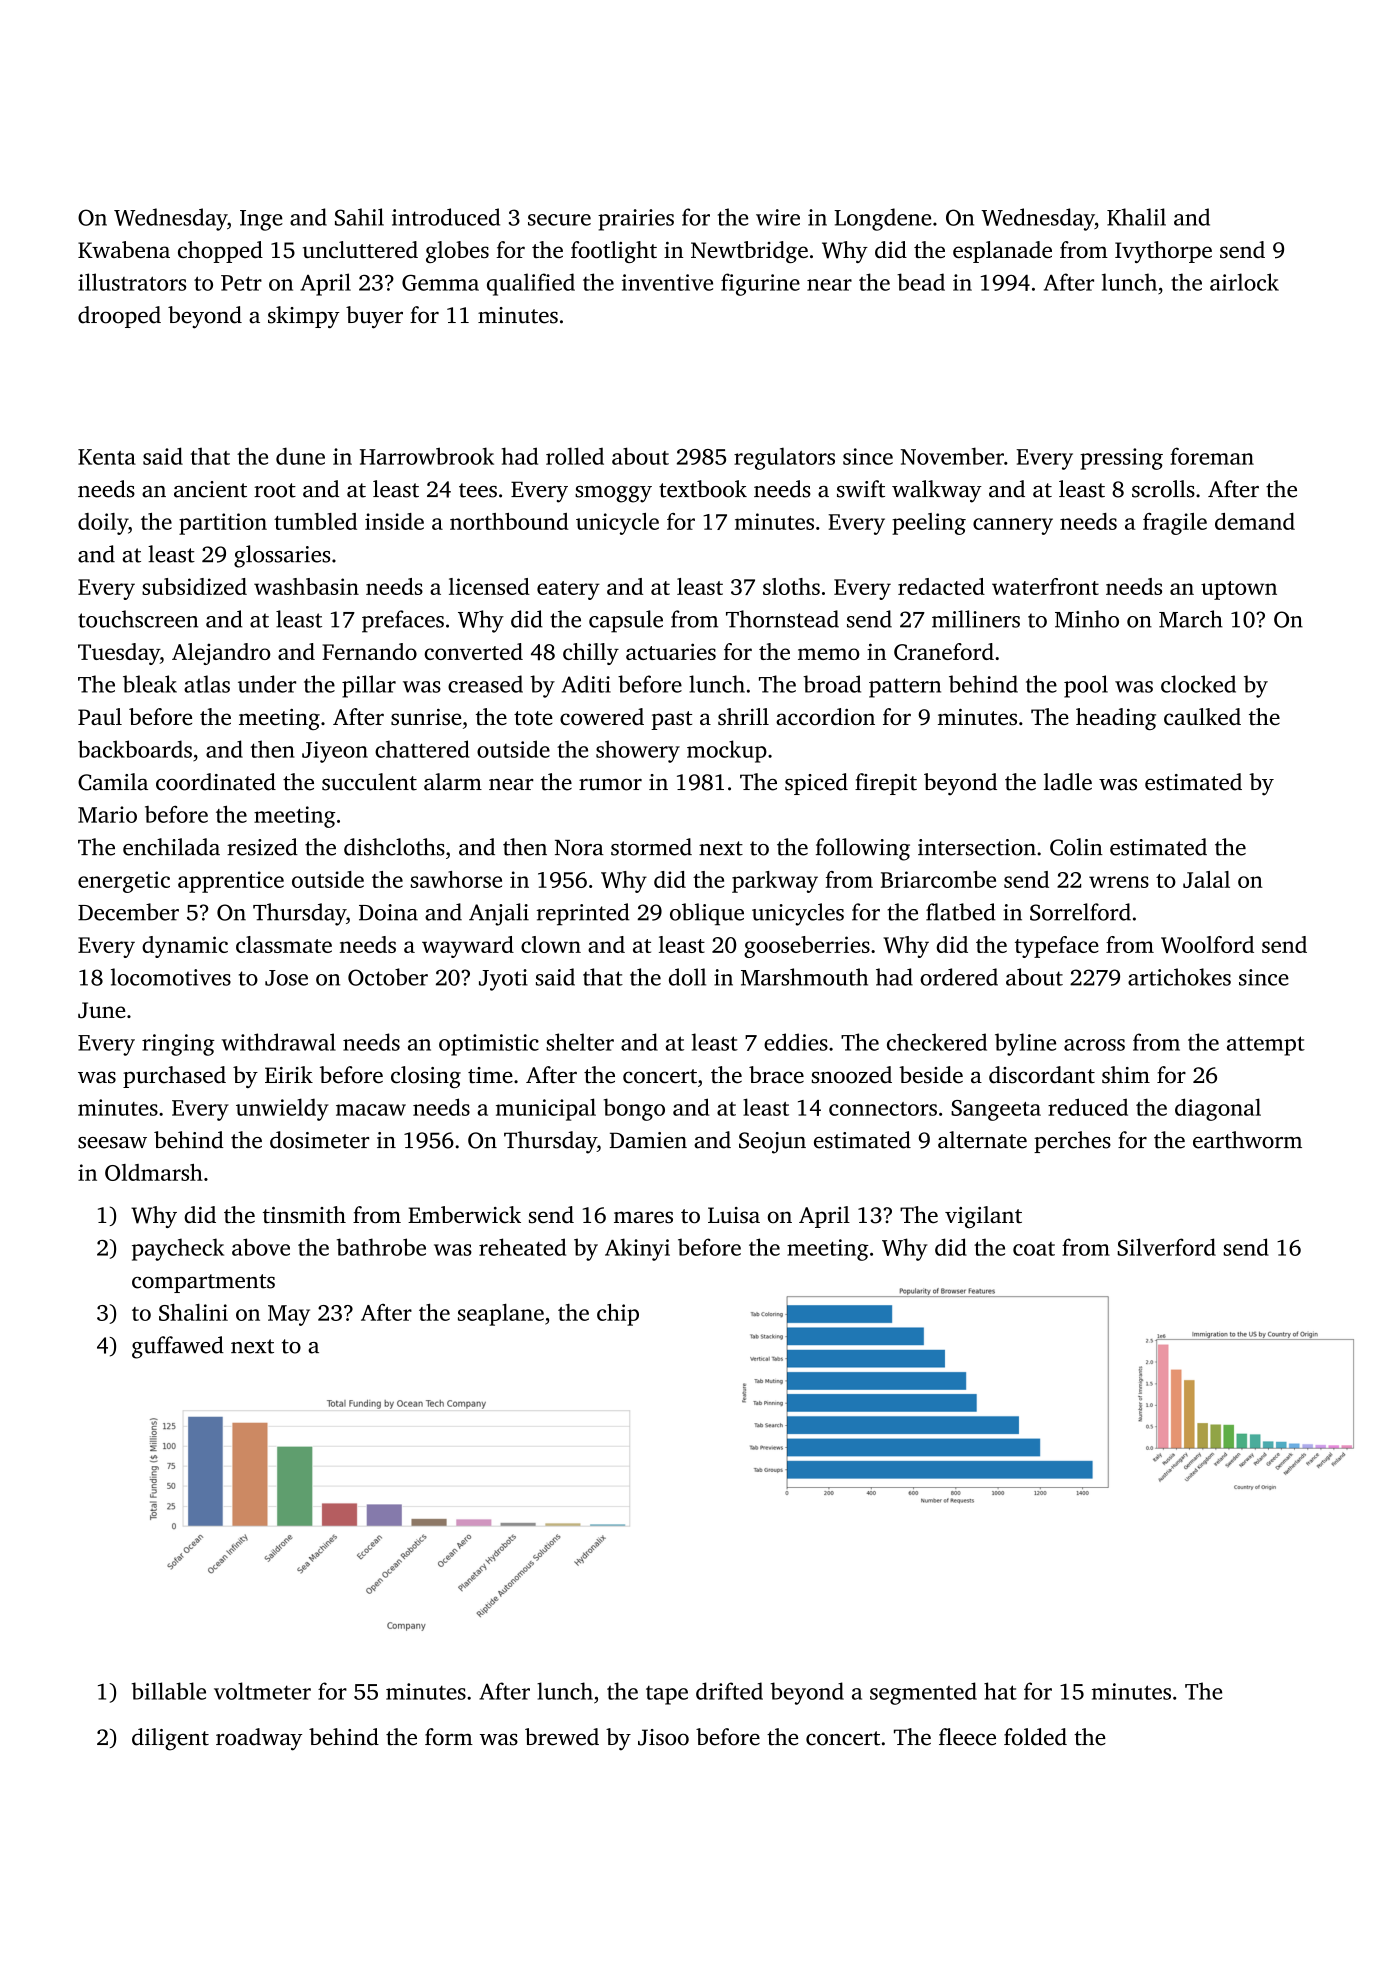  Describe the element at coordinates (112, 1143) in the page. I see `seesaw` at that location.
